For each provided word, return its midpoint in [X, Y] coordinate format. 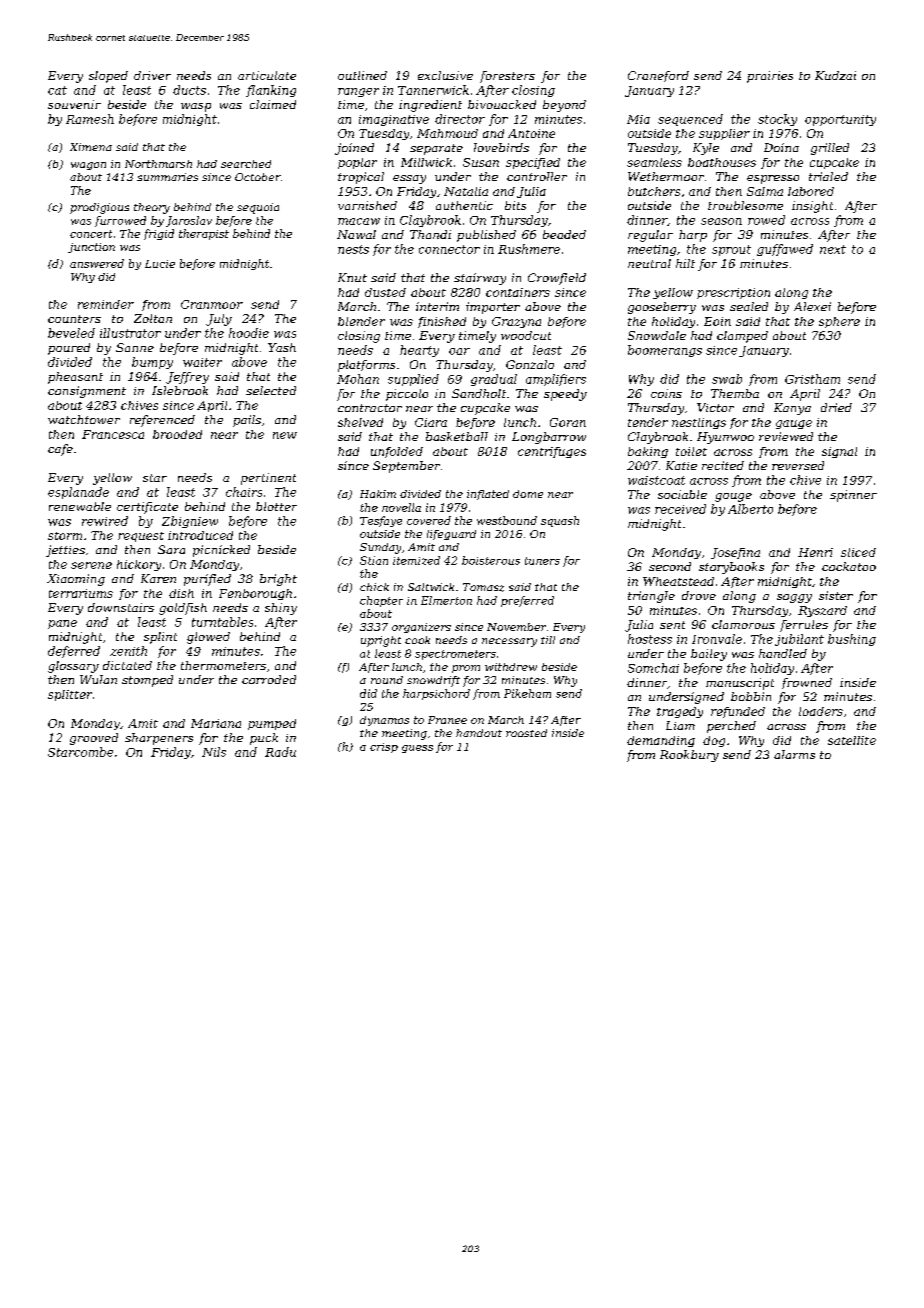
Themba [735, 393]
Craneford [658, 76]
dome [528, 494]
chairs [244, 492]
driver [152, 75]
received [680, 509]
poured [69, 349]
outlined [362, 75]
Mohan [358, 379]
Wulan [98, 679]
